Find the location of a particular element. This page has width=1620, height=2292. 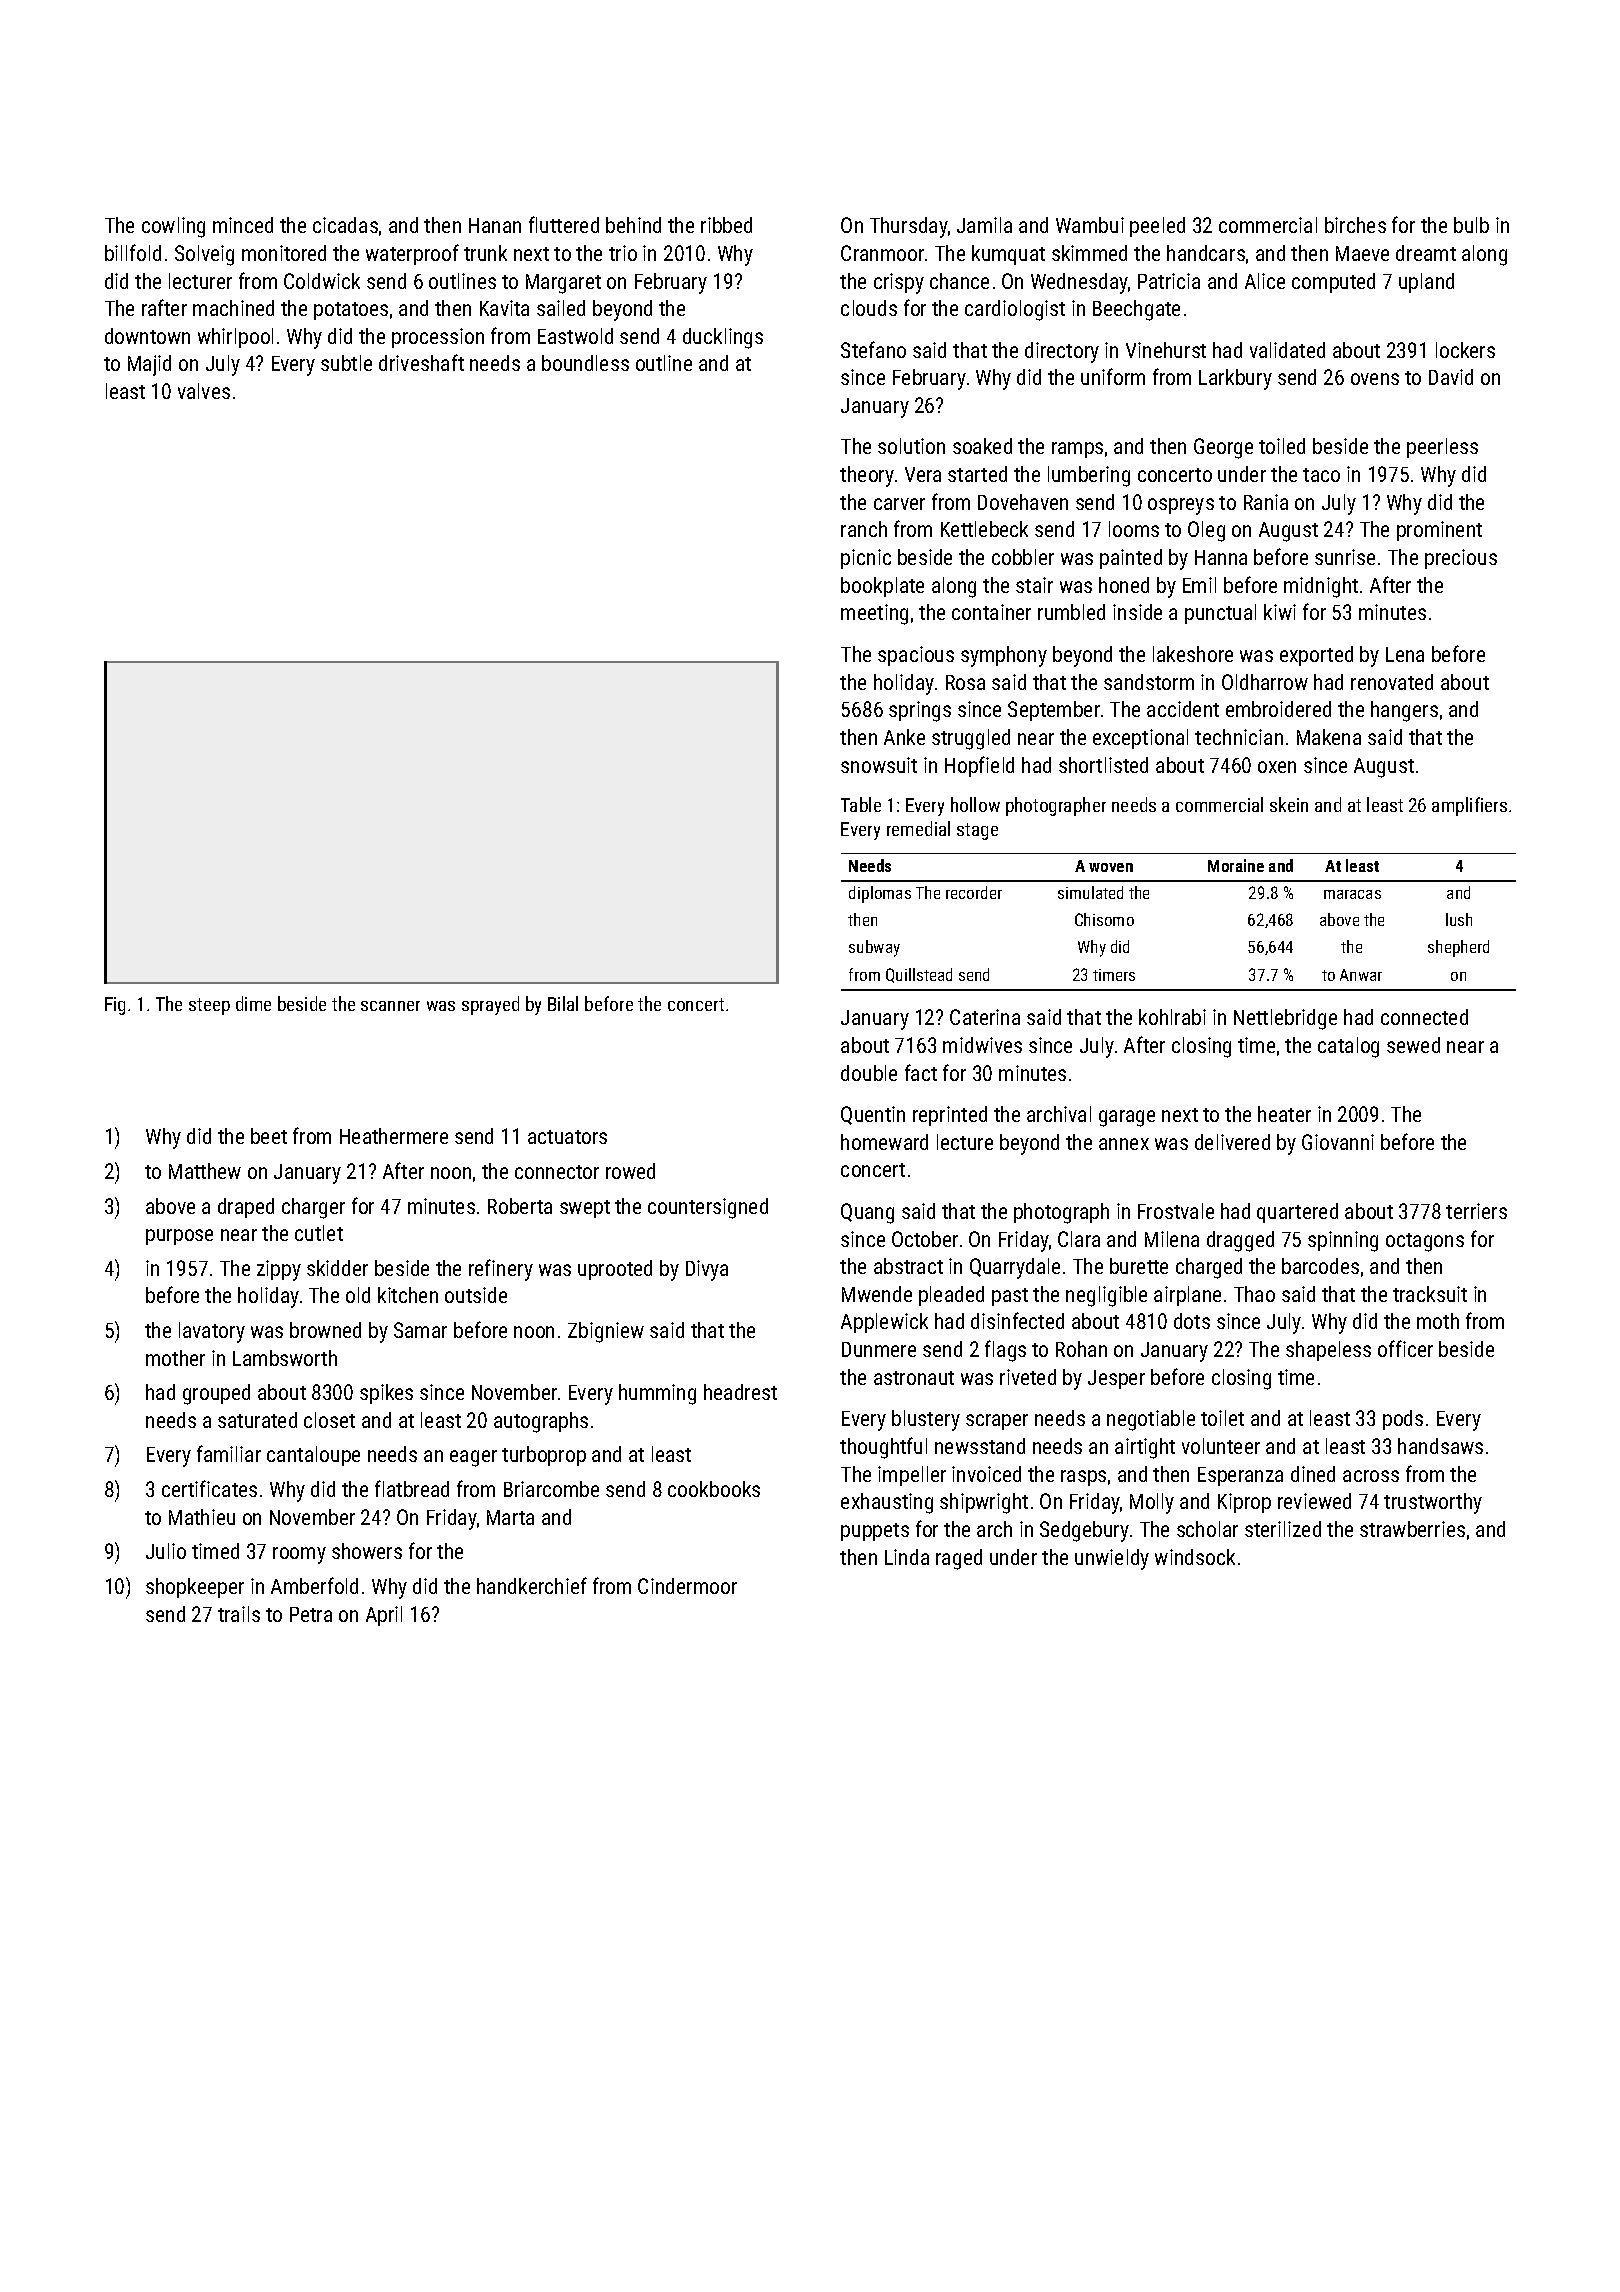

raged is located at coordinates (959, 1559).
